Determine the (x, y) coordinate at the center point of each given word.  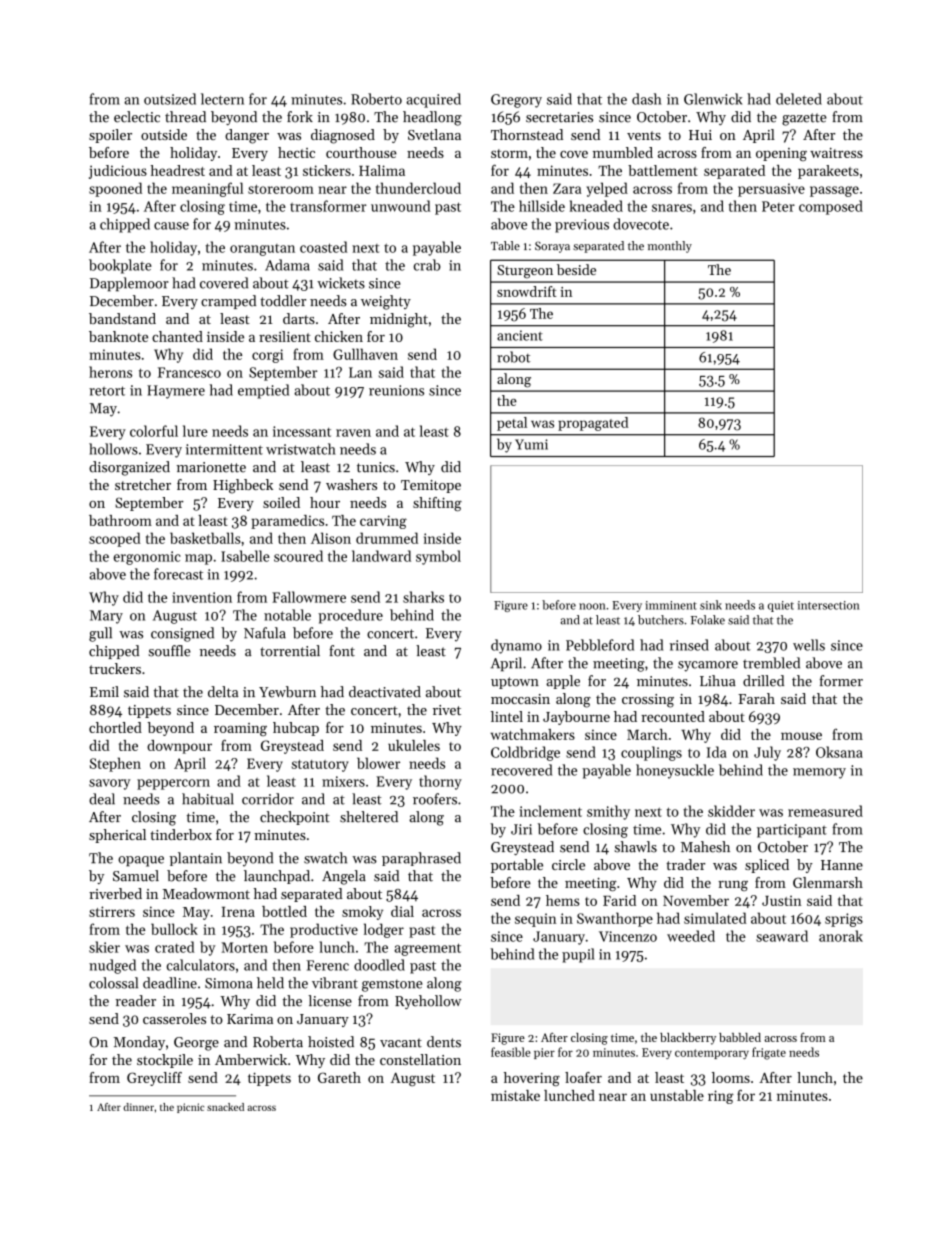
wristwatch (301, 449)
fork (300, 117)
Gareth (339, 1077)
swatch (325, 858)
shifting (437, 504)
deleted (799, 99)
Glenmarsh (828, 882)
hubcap (296, 729)
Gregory (516, 101)
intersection (828, 605)
